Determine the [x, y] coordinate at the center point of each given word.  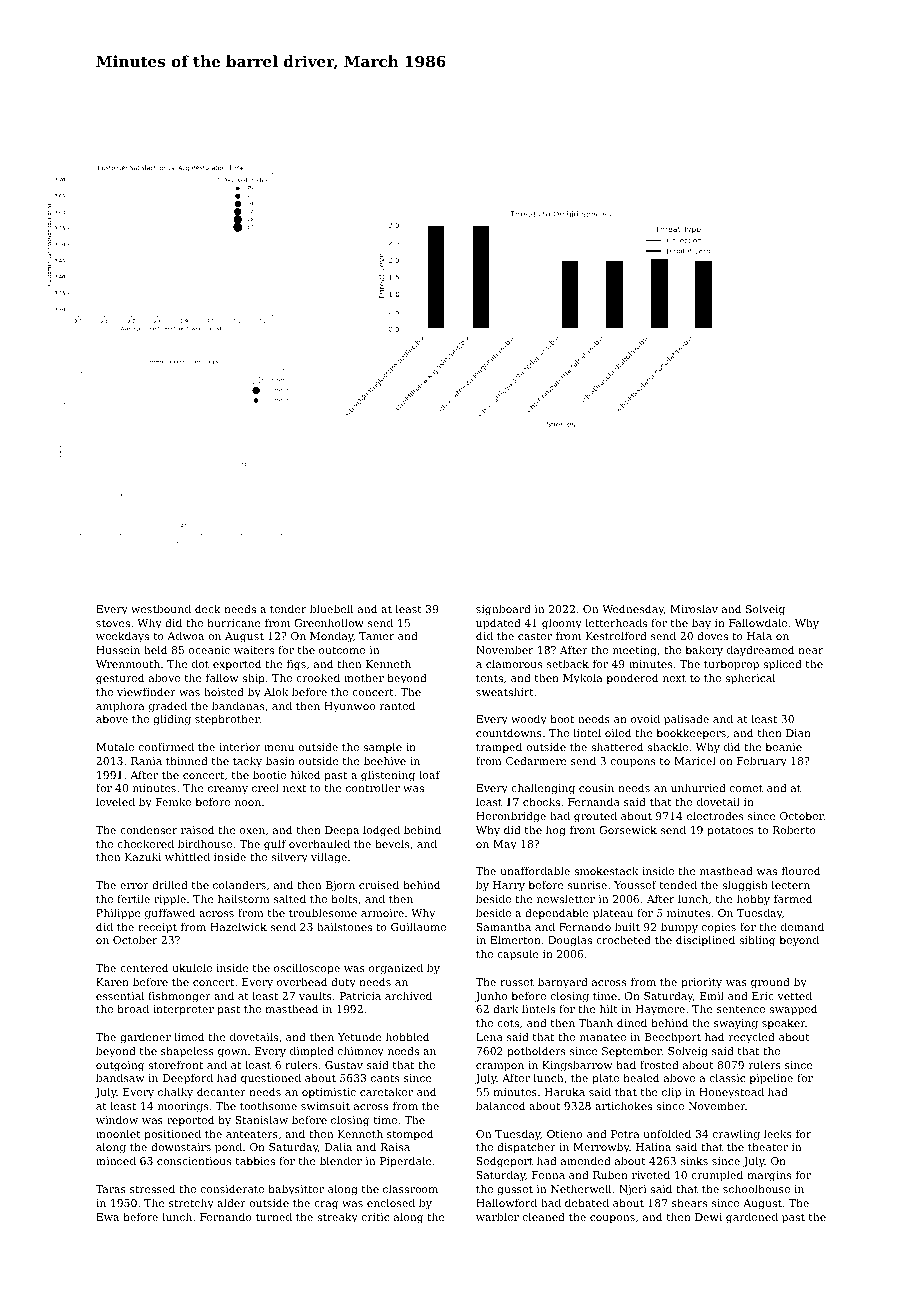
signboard [503, 610]
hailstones [344, 926]
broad [133, 1008]
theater [768, 1146]
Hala [759, 635]
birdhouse [205, 843]
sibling [757, 941]
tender [288, 608]
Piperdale [406, 1162]
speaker [783, 1024]
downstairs [181, 1146]
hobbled [407, 1036]
